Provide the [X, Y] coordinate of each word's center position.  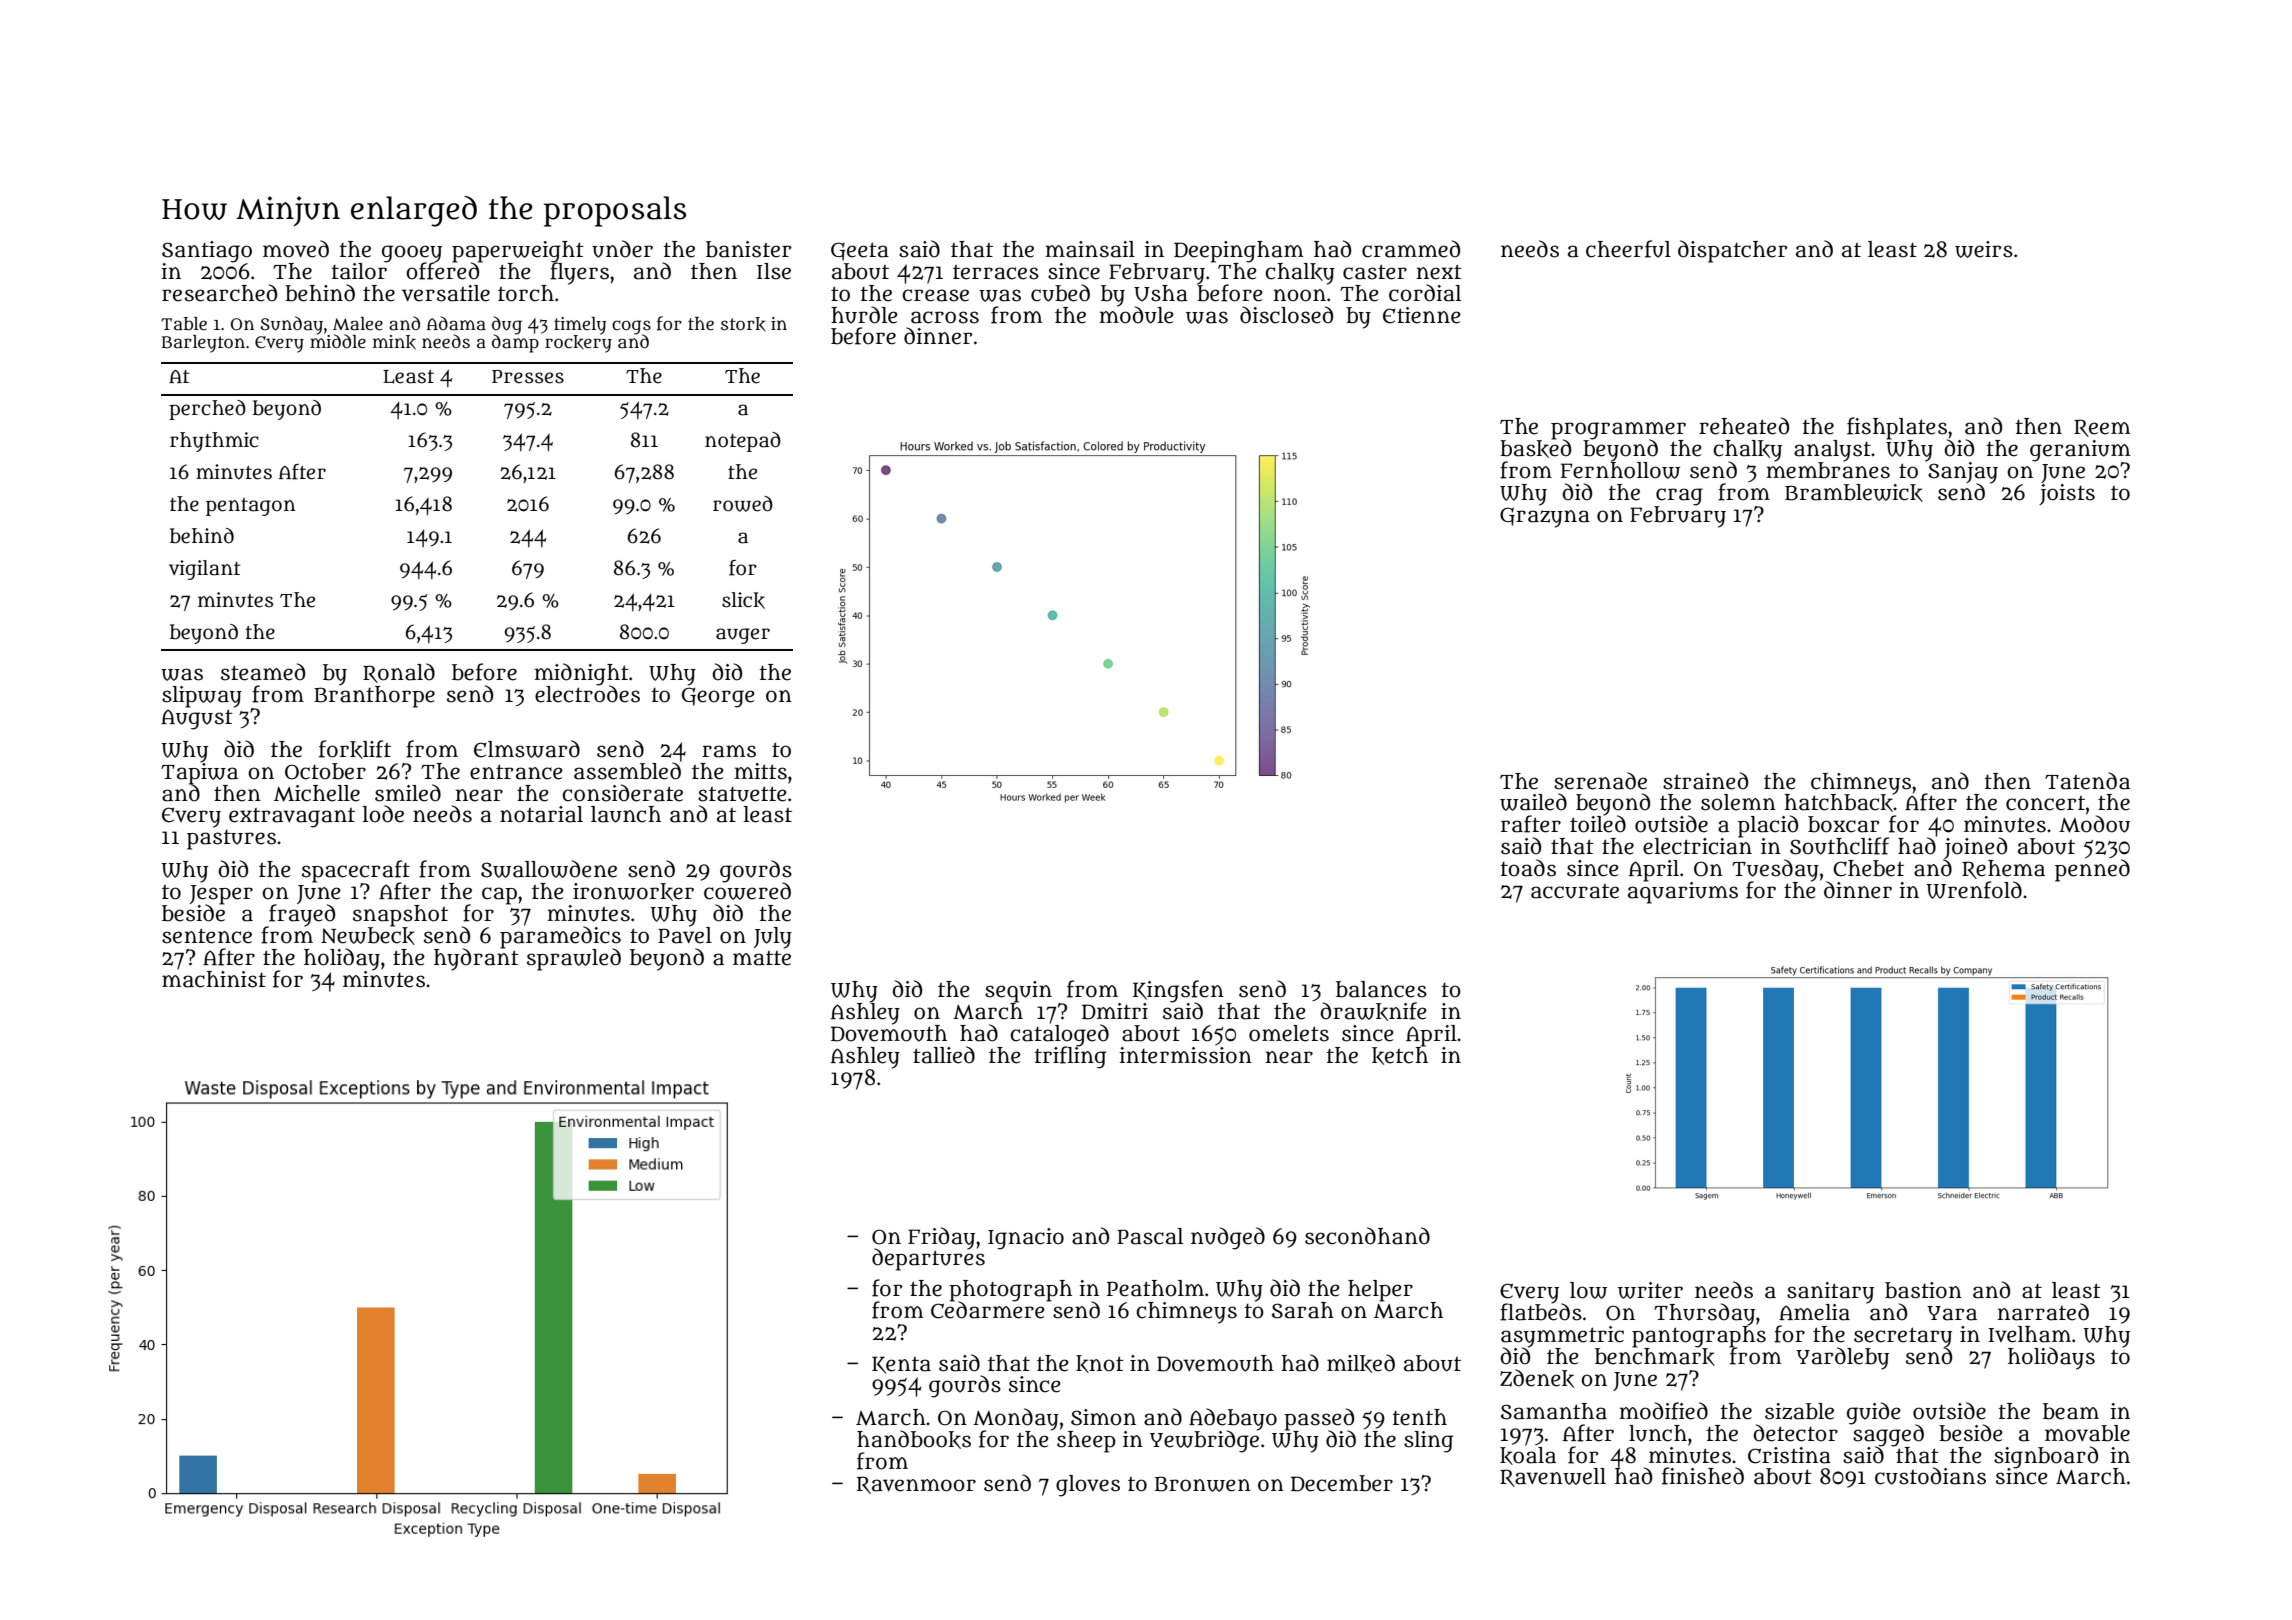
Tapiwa [199, 773]
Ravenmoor [916, 1485]
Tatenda [2087, 781]
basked [1535, 448]
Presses [528, 377]
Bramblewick [1854, 493]
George [718, 697]
